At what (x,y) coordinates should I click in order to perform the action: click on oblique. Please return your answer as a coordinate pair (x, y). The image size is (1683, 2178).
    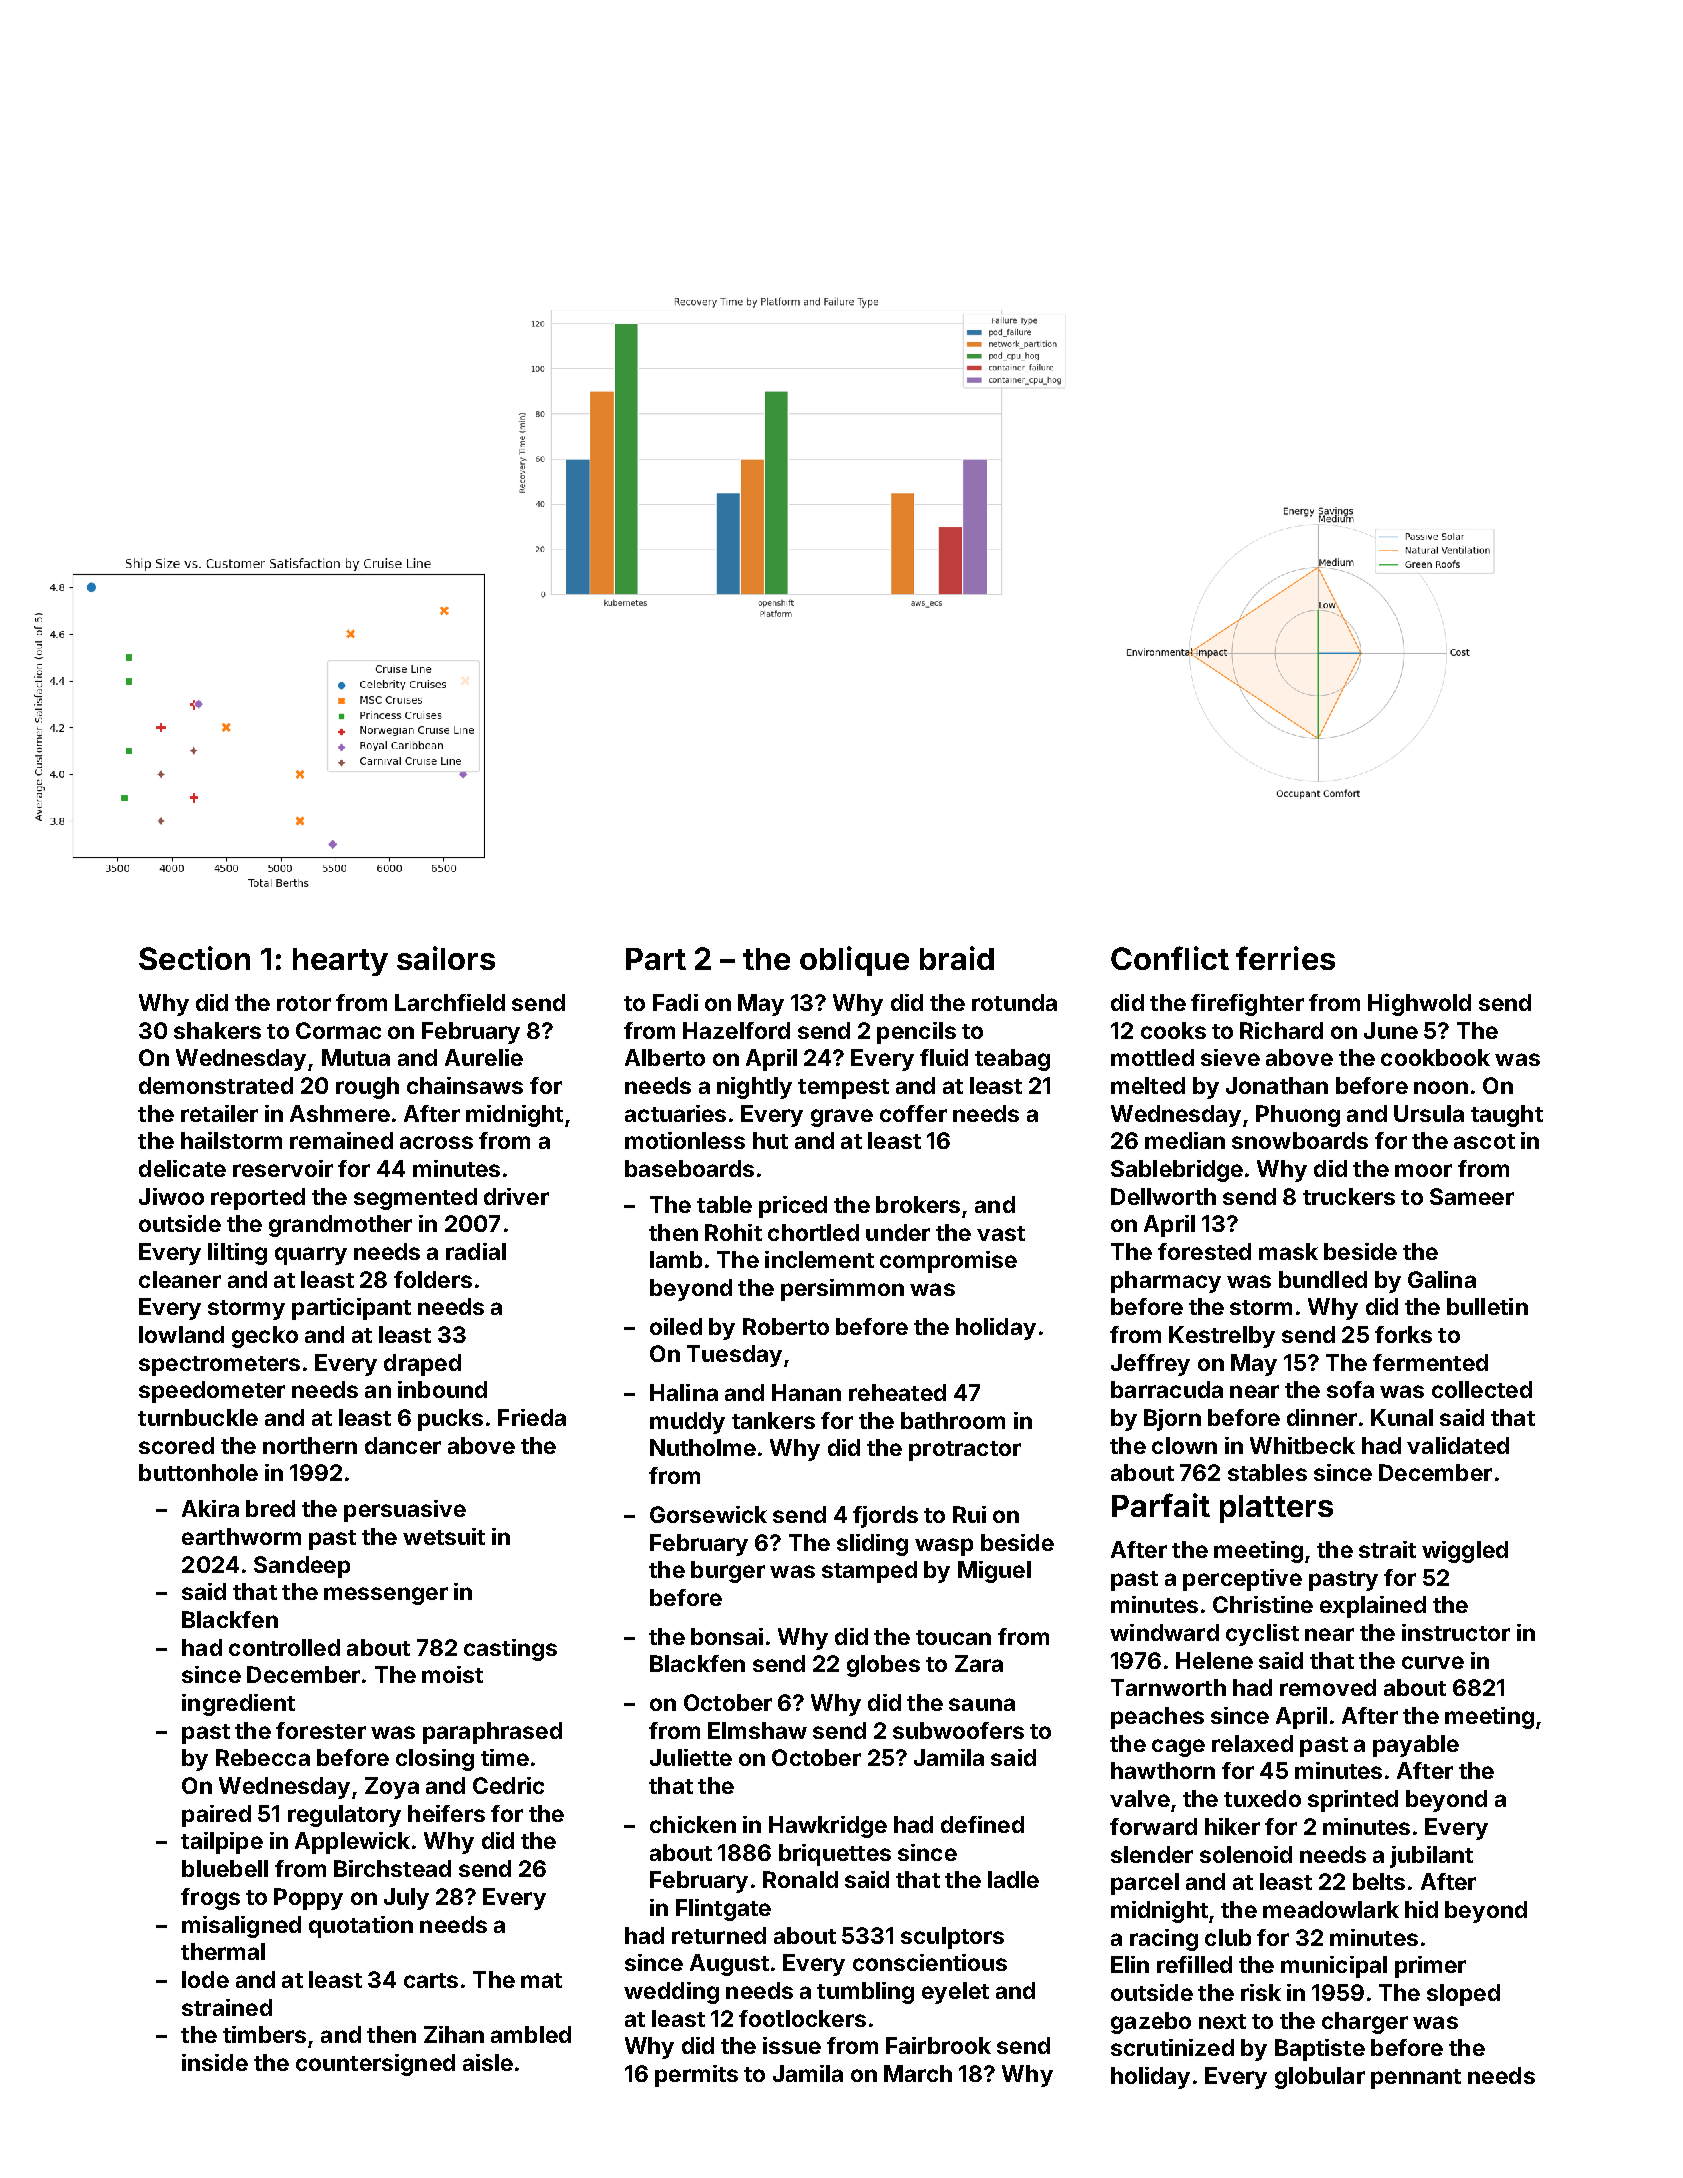
    Looking at the image, I should click on (854, 961).
